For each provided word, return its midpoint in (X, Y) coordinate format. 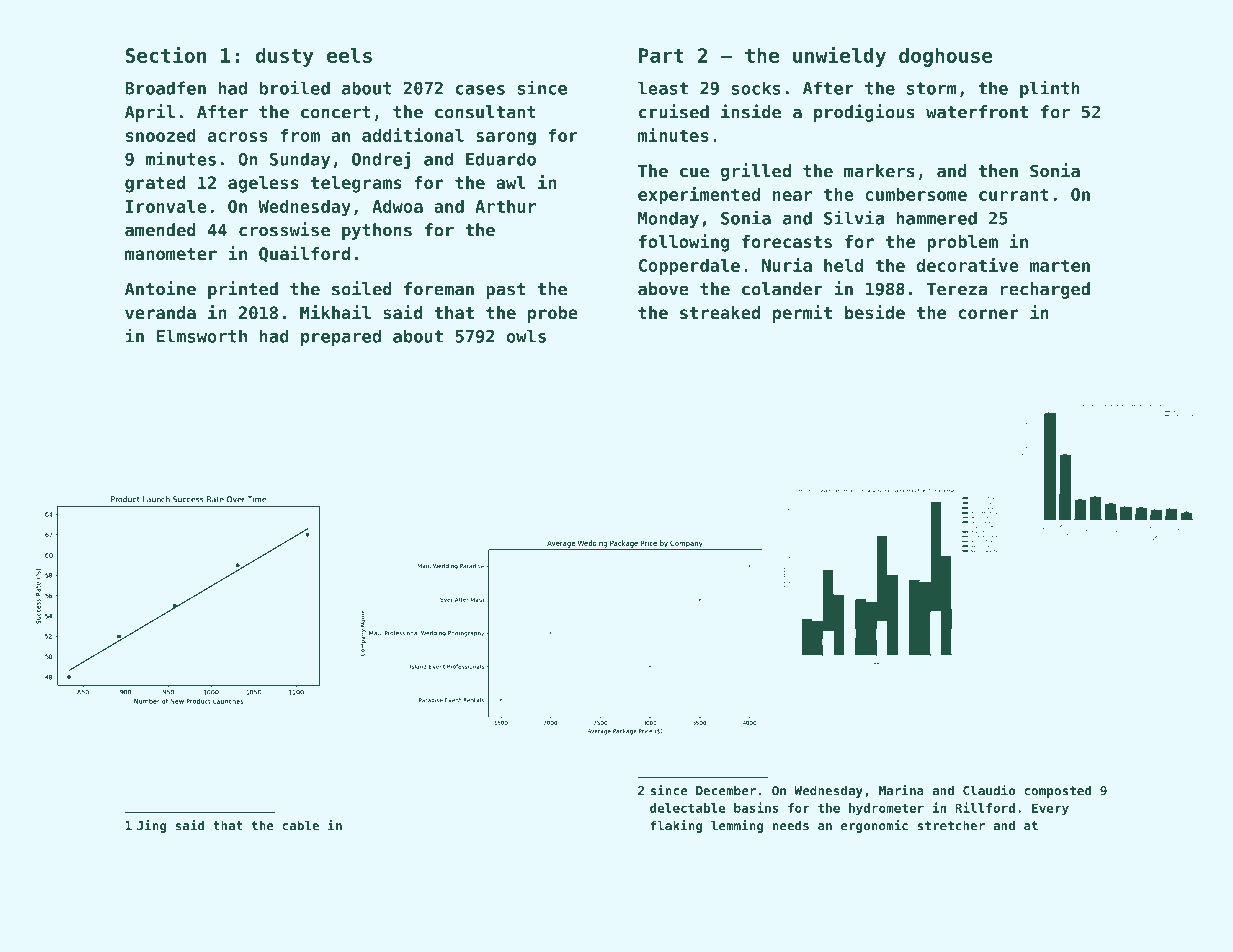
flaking (677, 826)
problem (962, 243)
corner (988, 314)
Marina (901, 790)
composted (1057, 791)
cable (300, 825)
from (300, 135)
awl (511, 182)
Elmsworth (202, 336)
